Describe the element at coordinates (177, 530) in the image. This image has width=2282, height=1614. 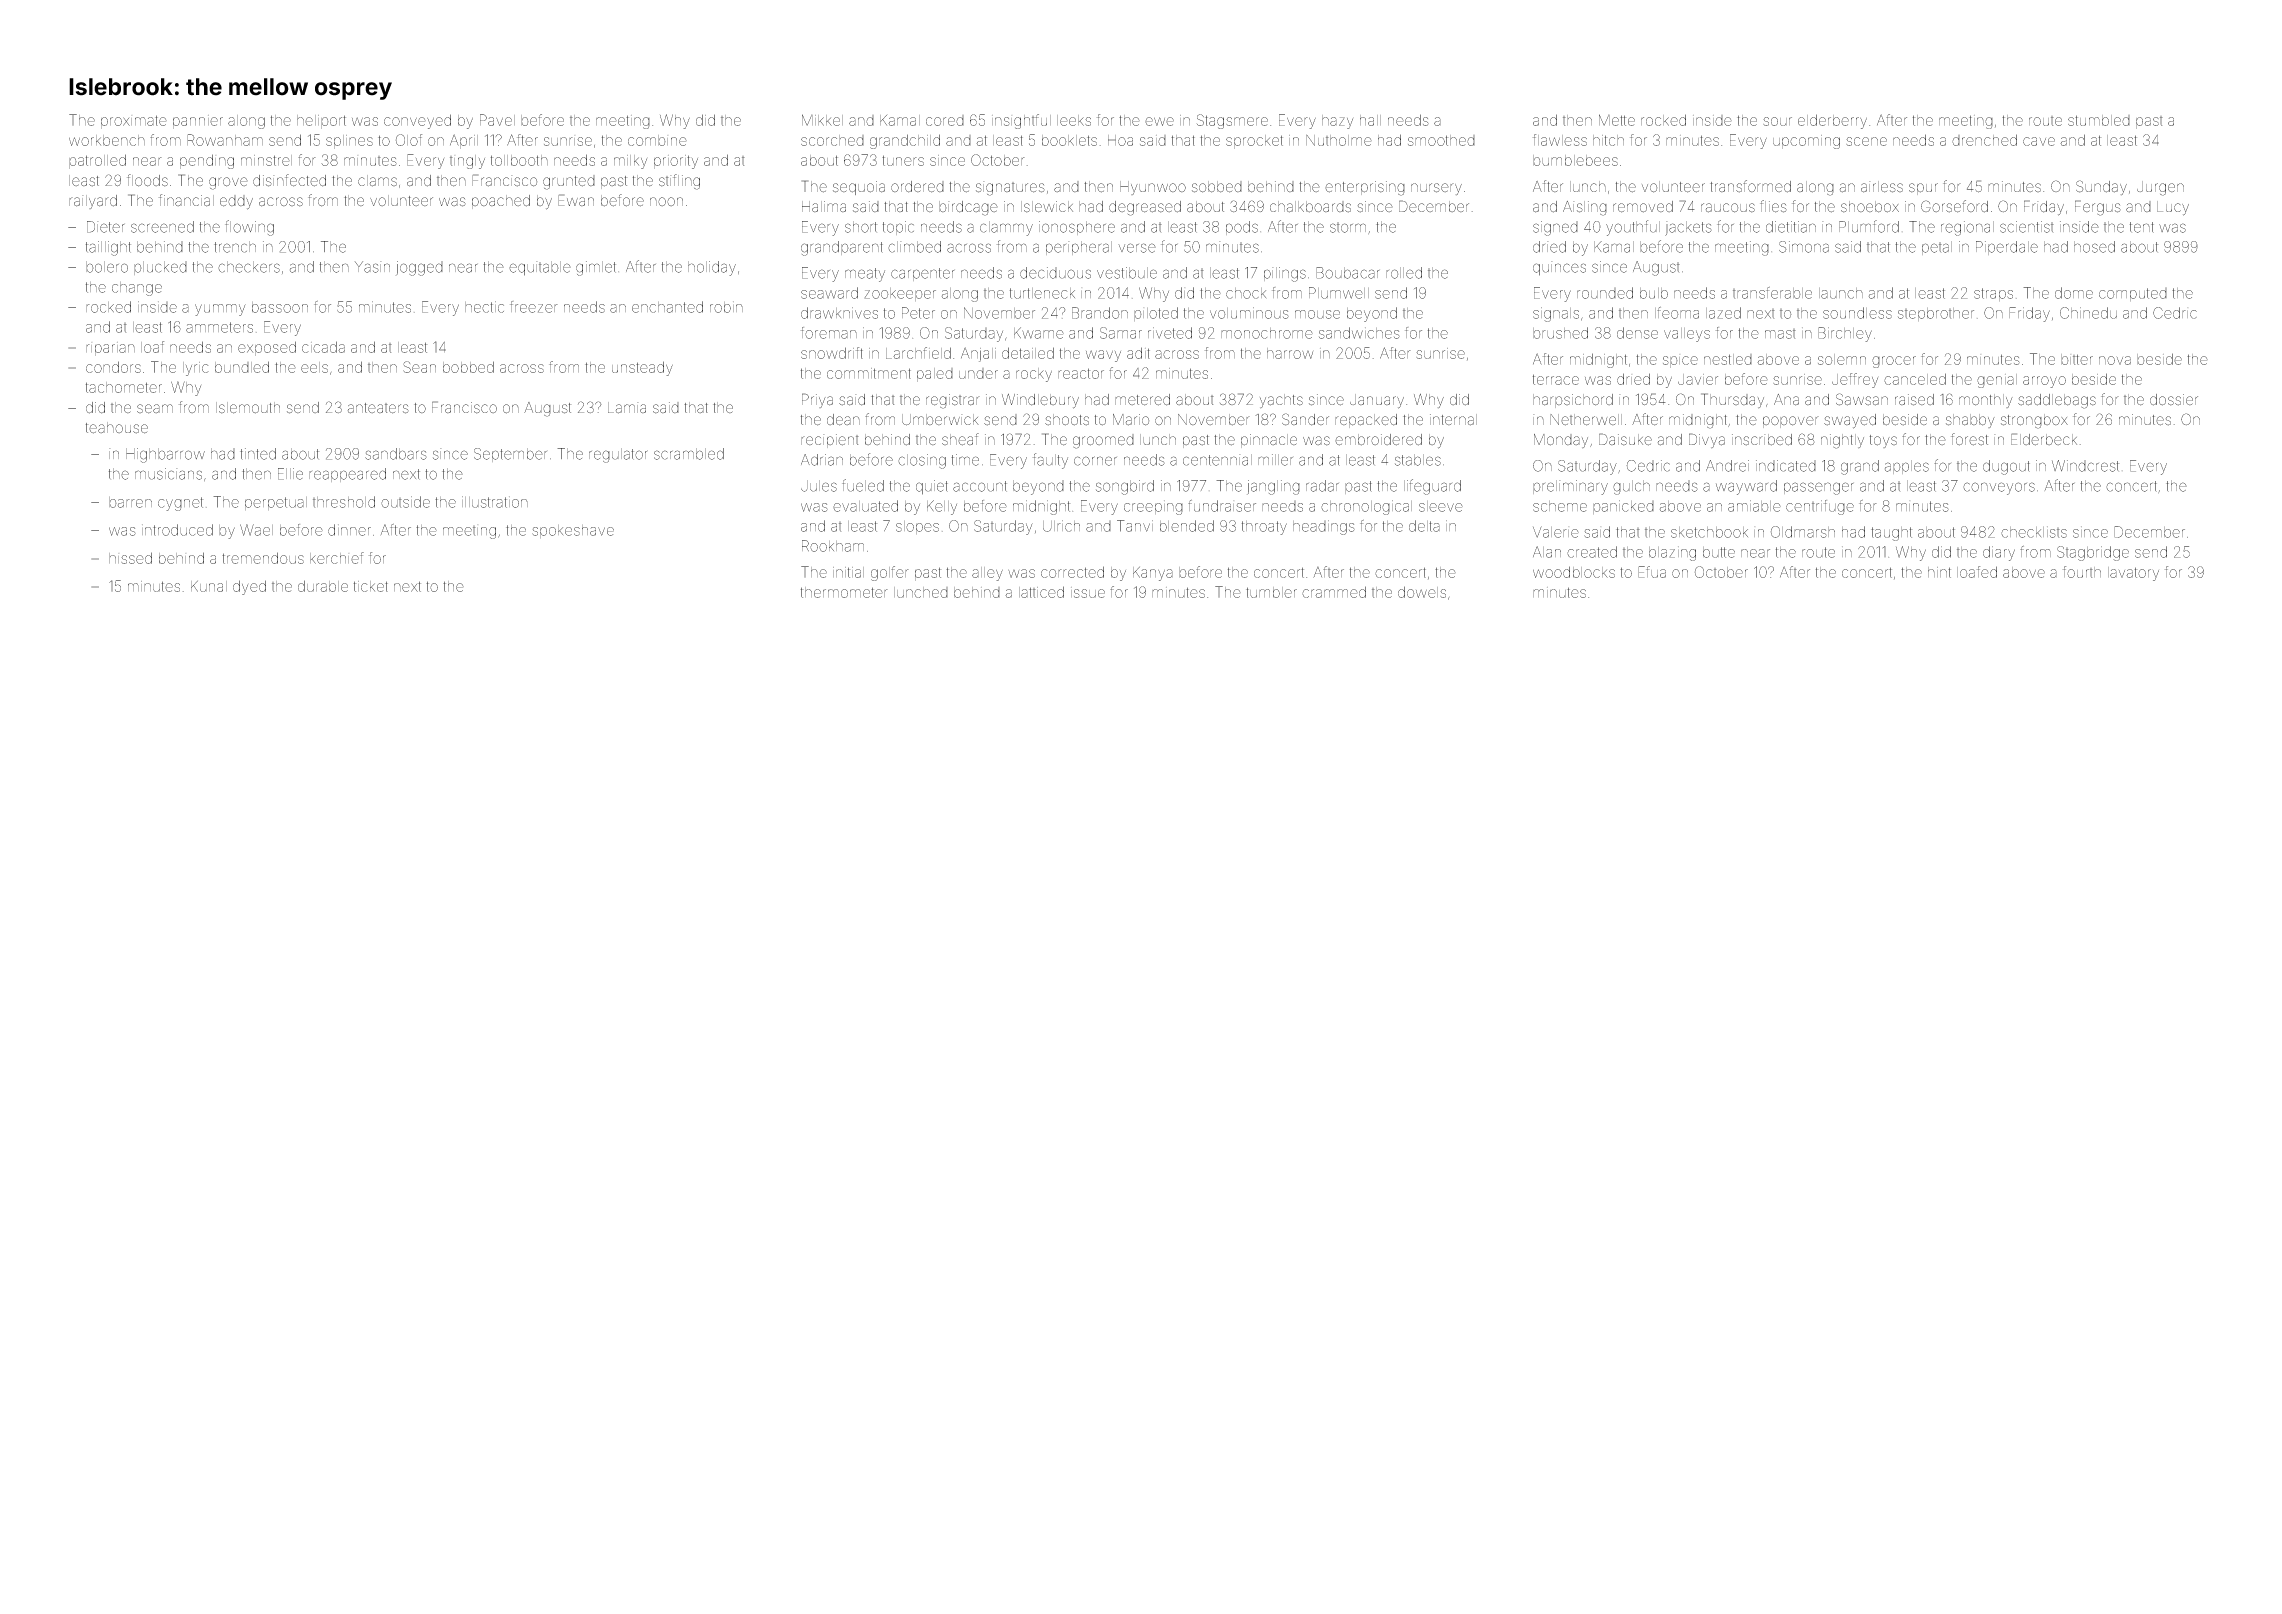
I see `introduced` at that location.
